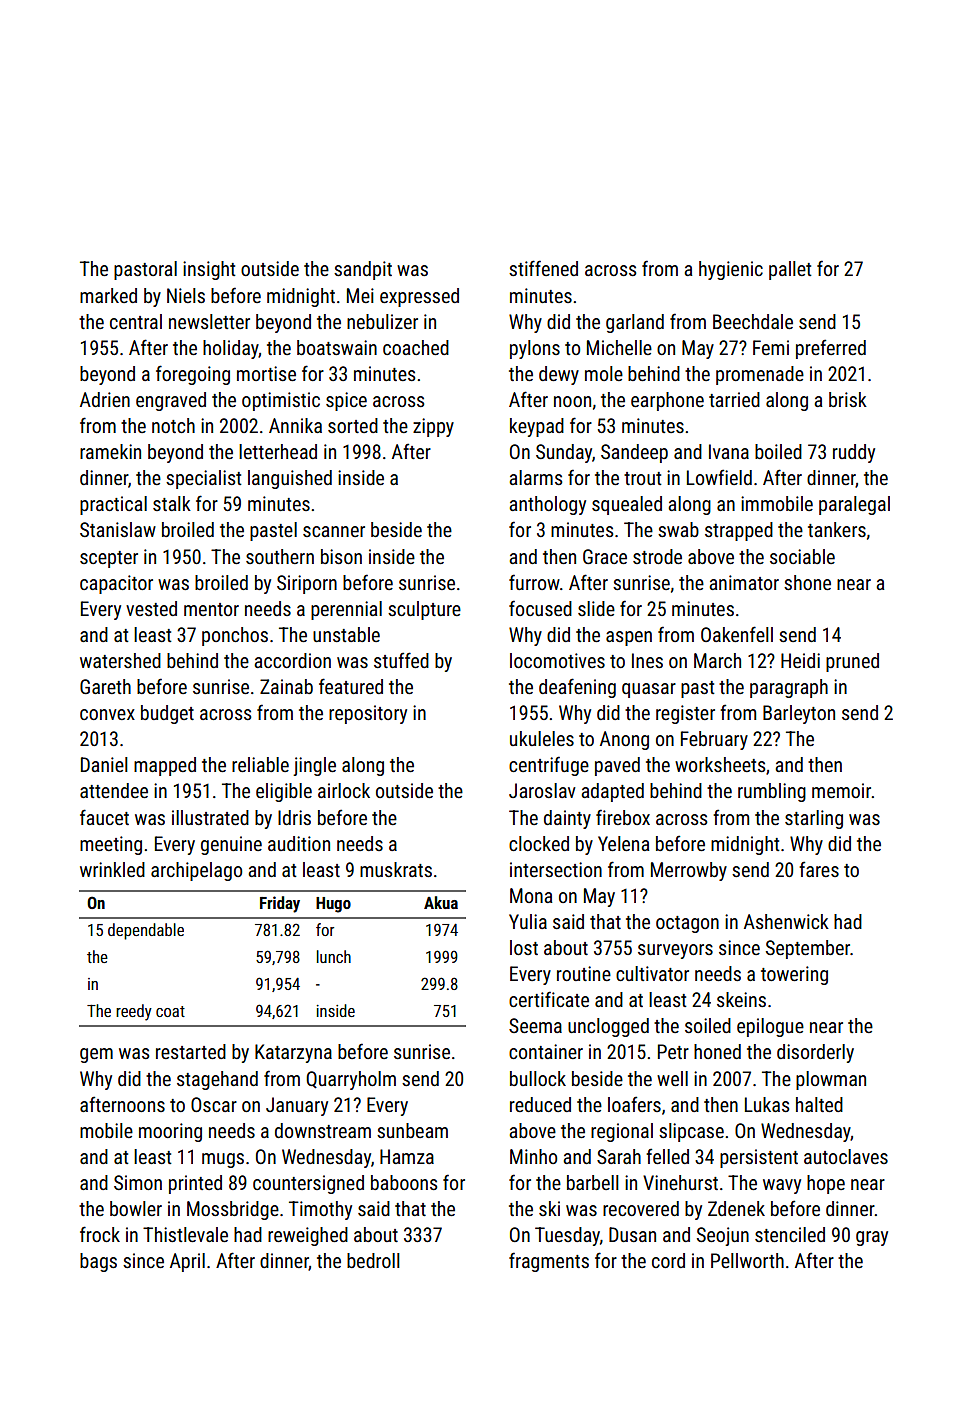  Describe the element at coordinates (524, 947) in the page. I see `lost` at that location.
